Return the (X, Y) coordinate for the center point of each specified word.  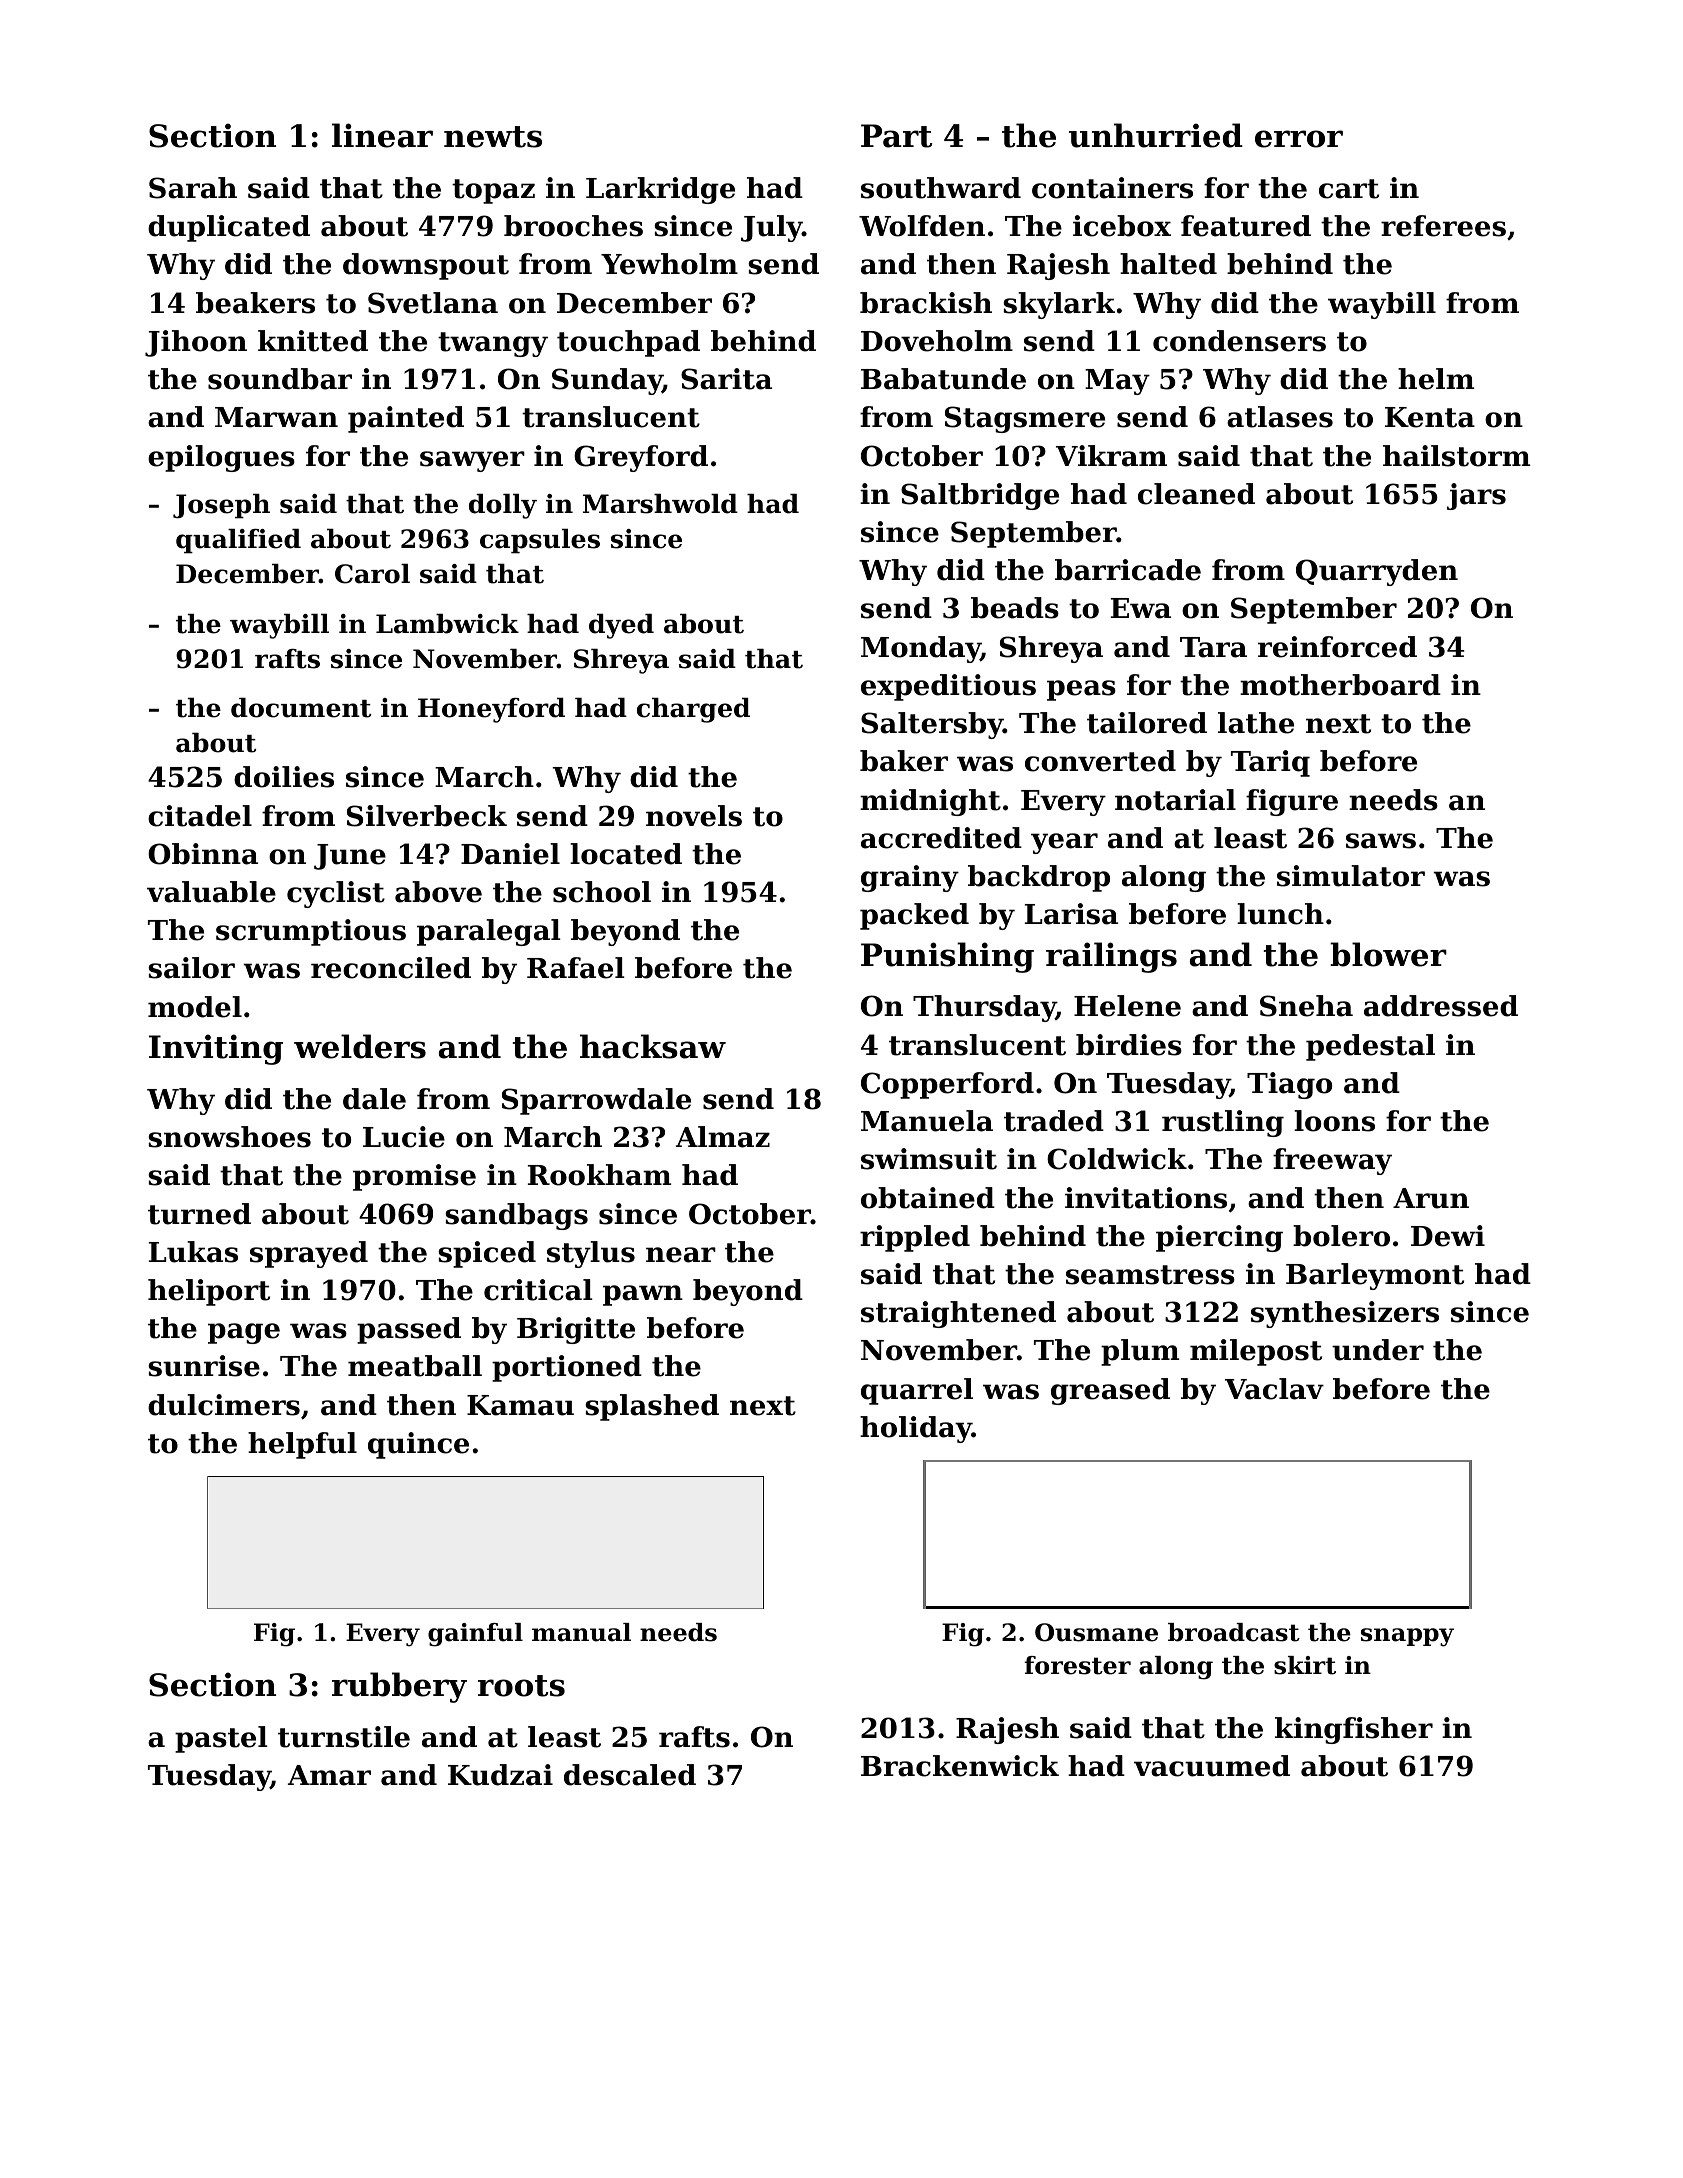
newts (493, 137)
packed (914, 916)
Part (896, 136)
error (1299, 139)
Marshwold (660, 504)
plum (1140, 1352)
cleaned (1196, 494)
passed (409, 1330)
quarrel (917, 1391)
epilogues (221, 458)
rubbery (399, 1687)
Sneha (1306, 1006)
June (350, 857)
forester (1077, 1665)
